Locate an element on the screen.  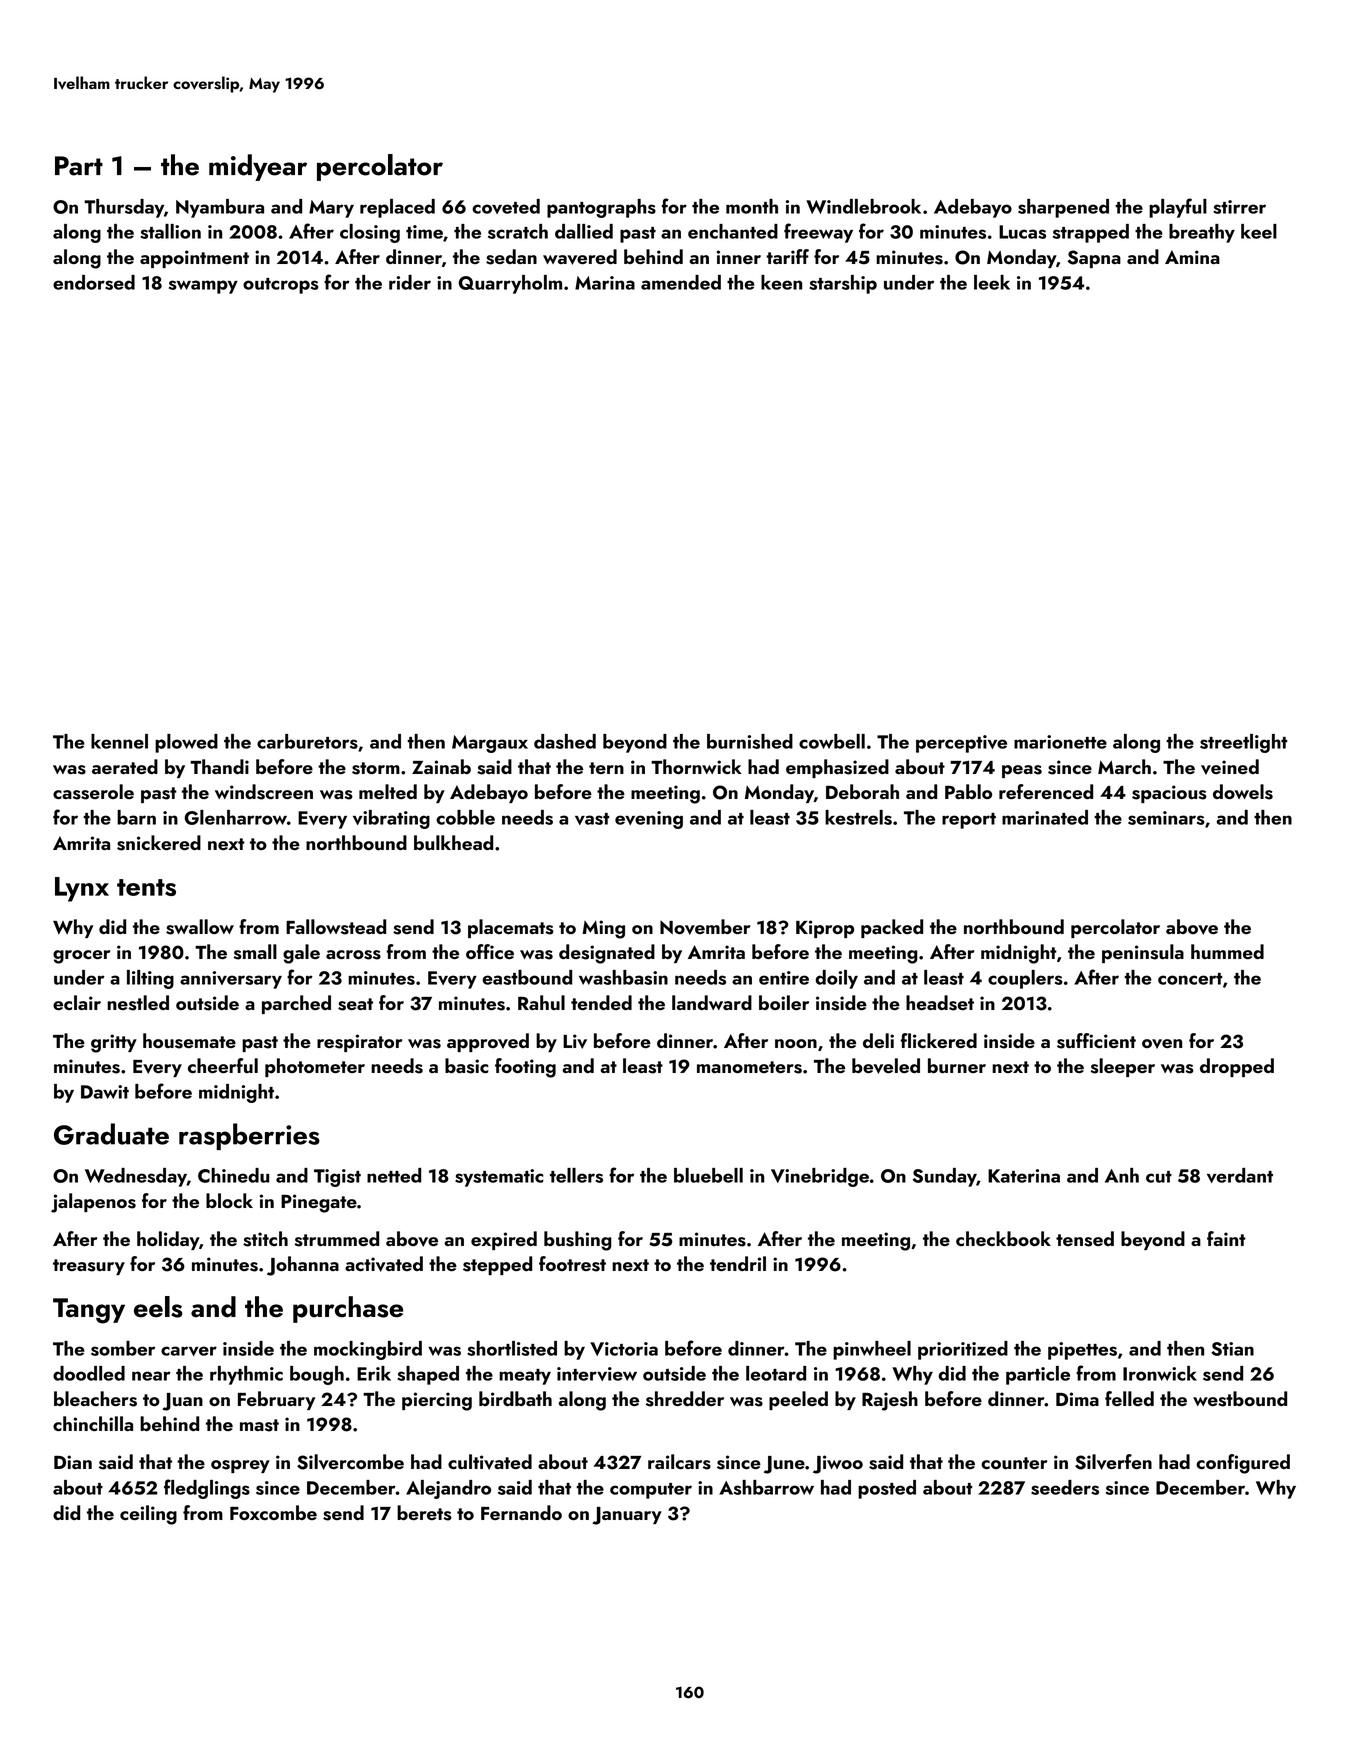
carburetors is located at coordinates (307, 741).
